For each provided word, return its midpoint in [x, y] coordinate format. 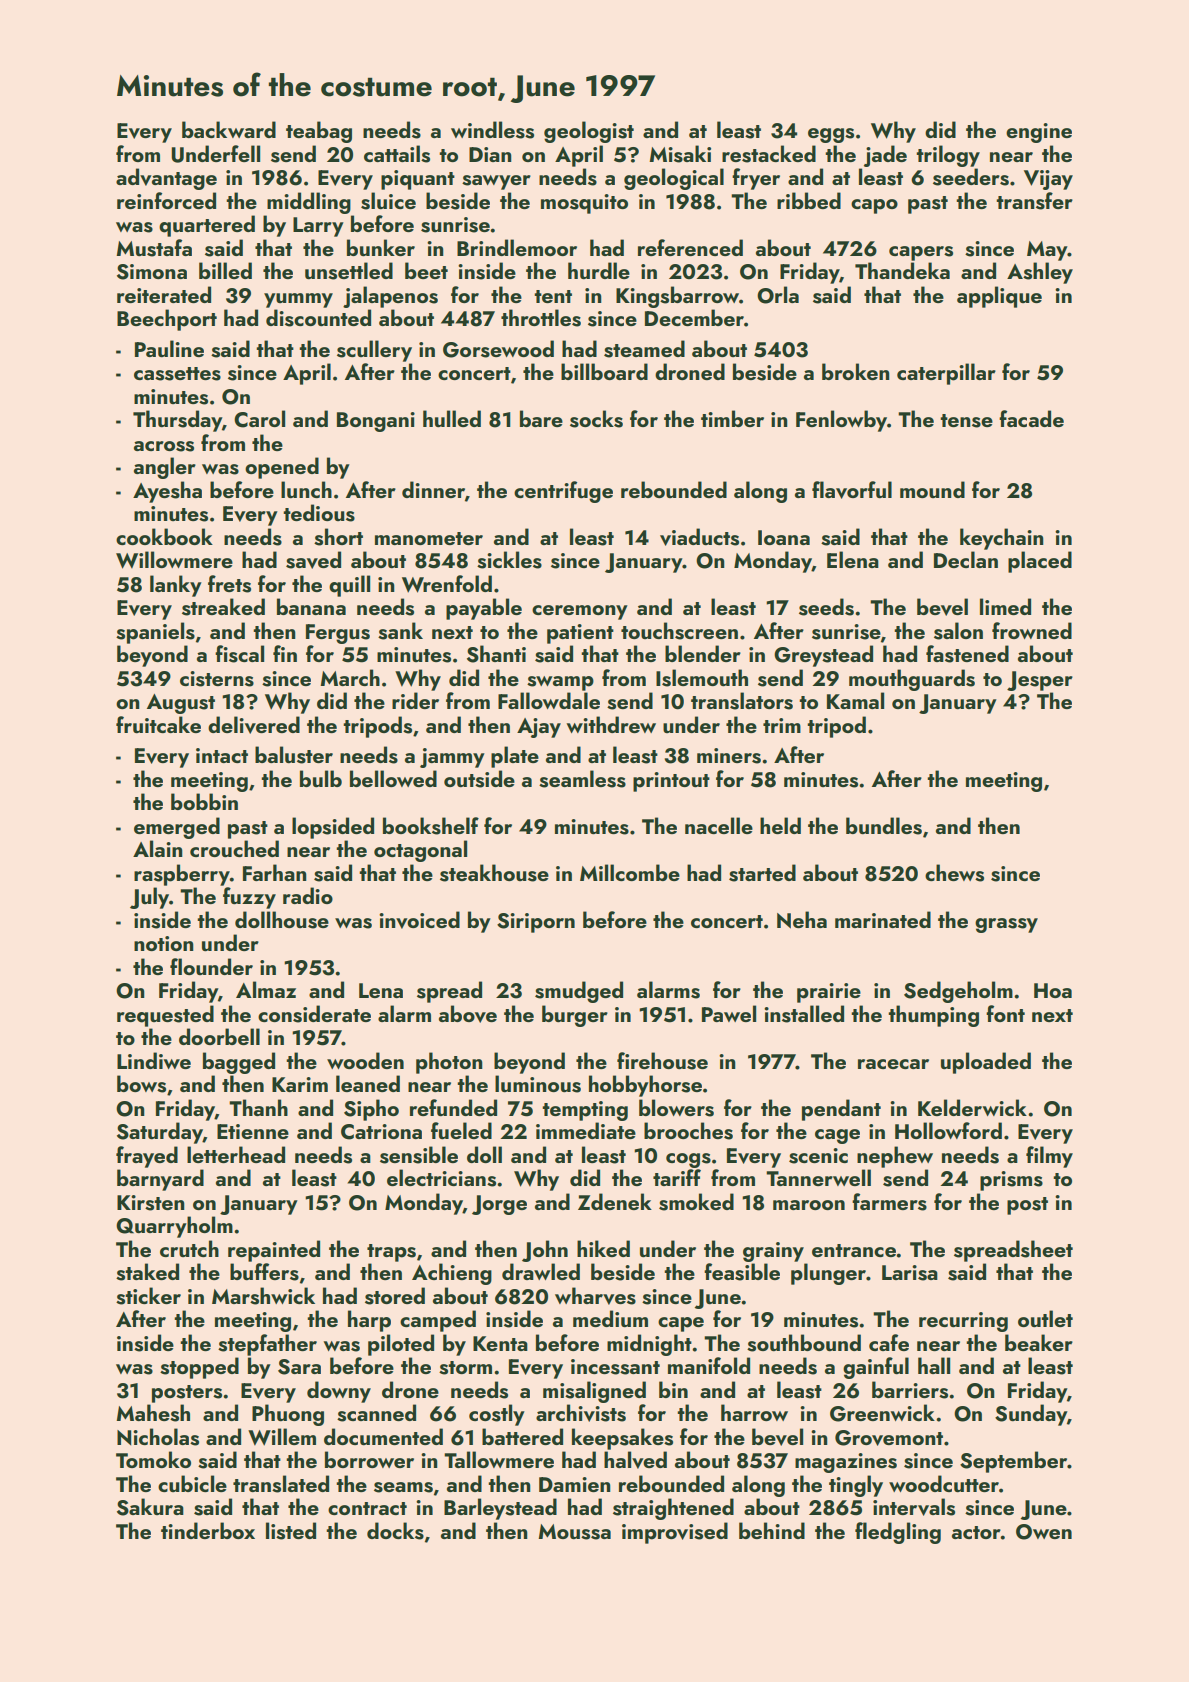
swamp [560, 683]
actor [976, 1532]
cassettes [177, 374]
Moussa [575, 1532]
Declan [966, 559]
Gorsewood [498, 349]
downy [339, 1392]
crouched [234, 848]
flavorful [852, 490]
